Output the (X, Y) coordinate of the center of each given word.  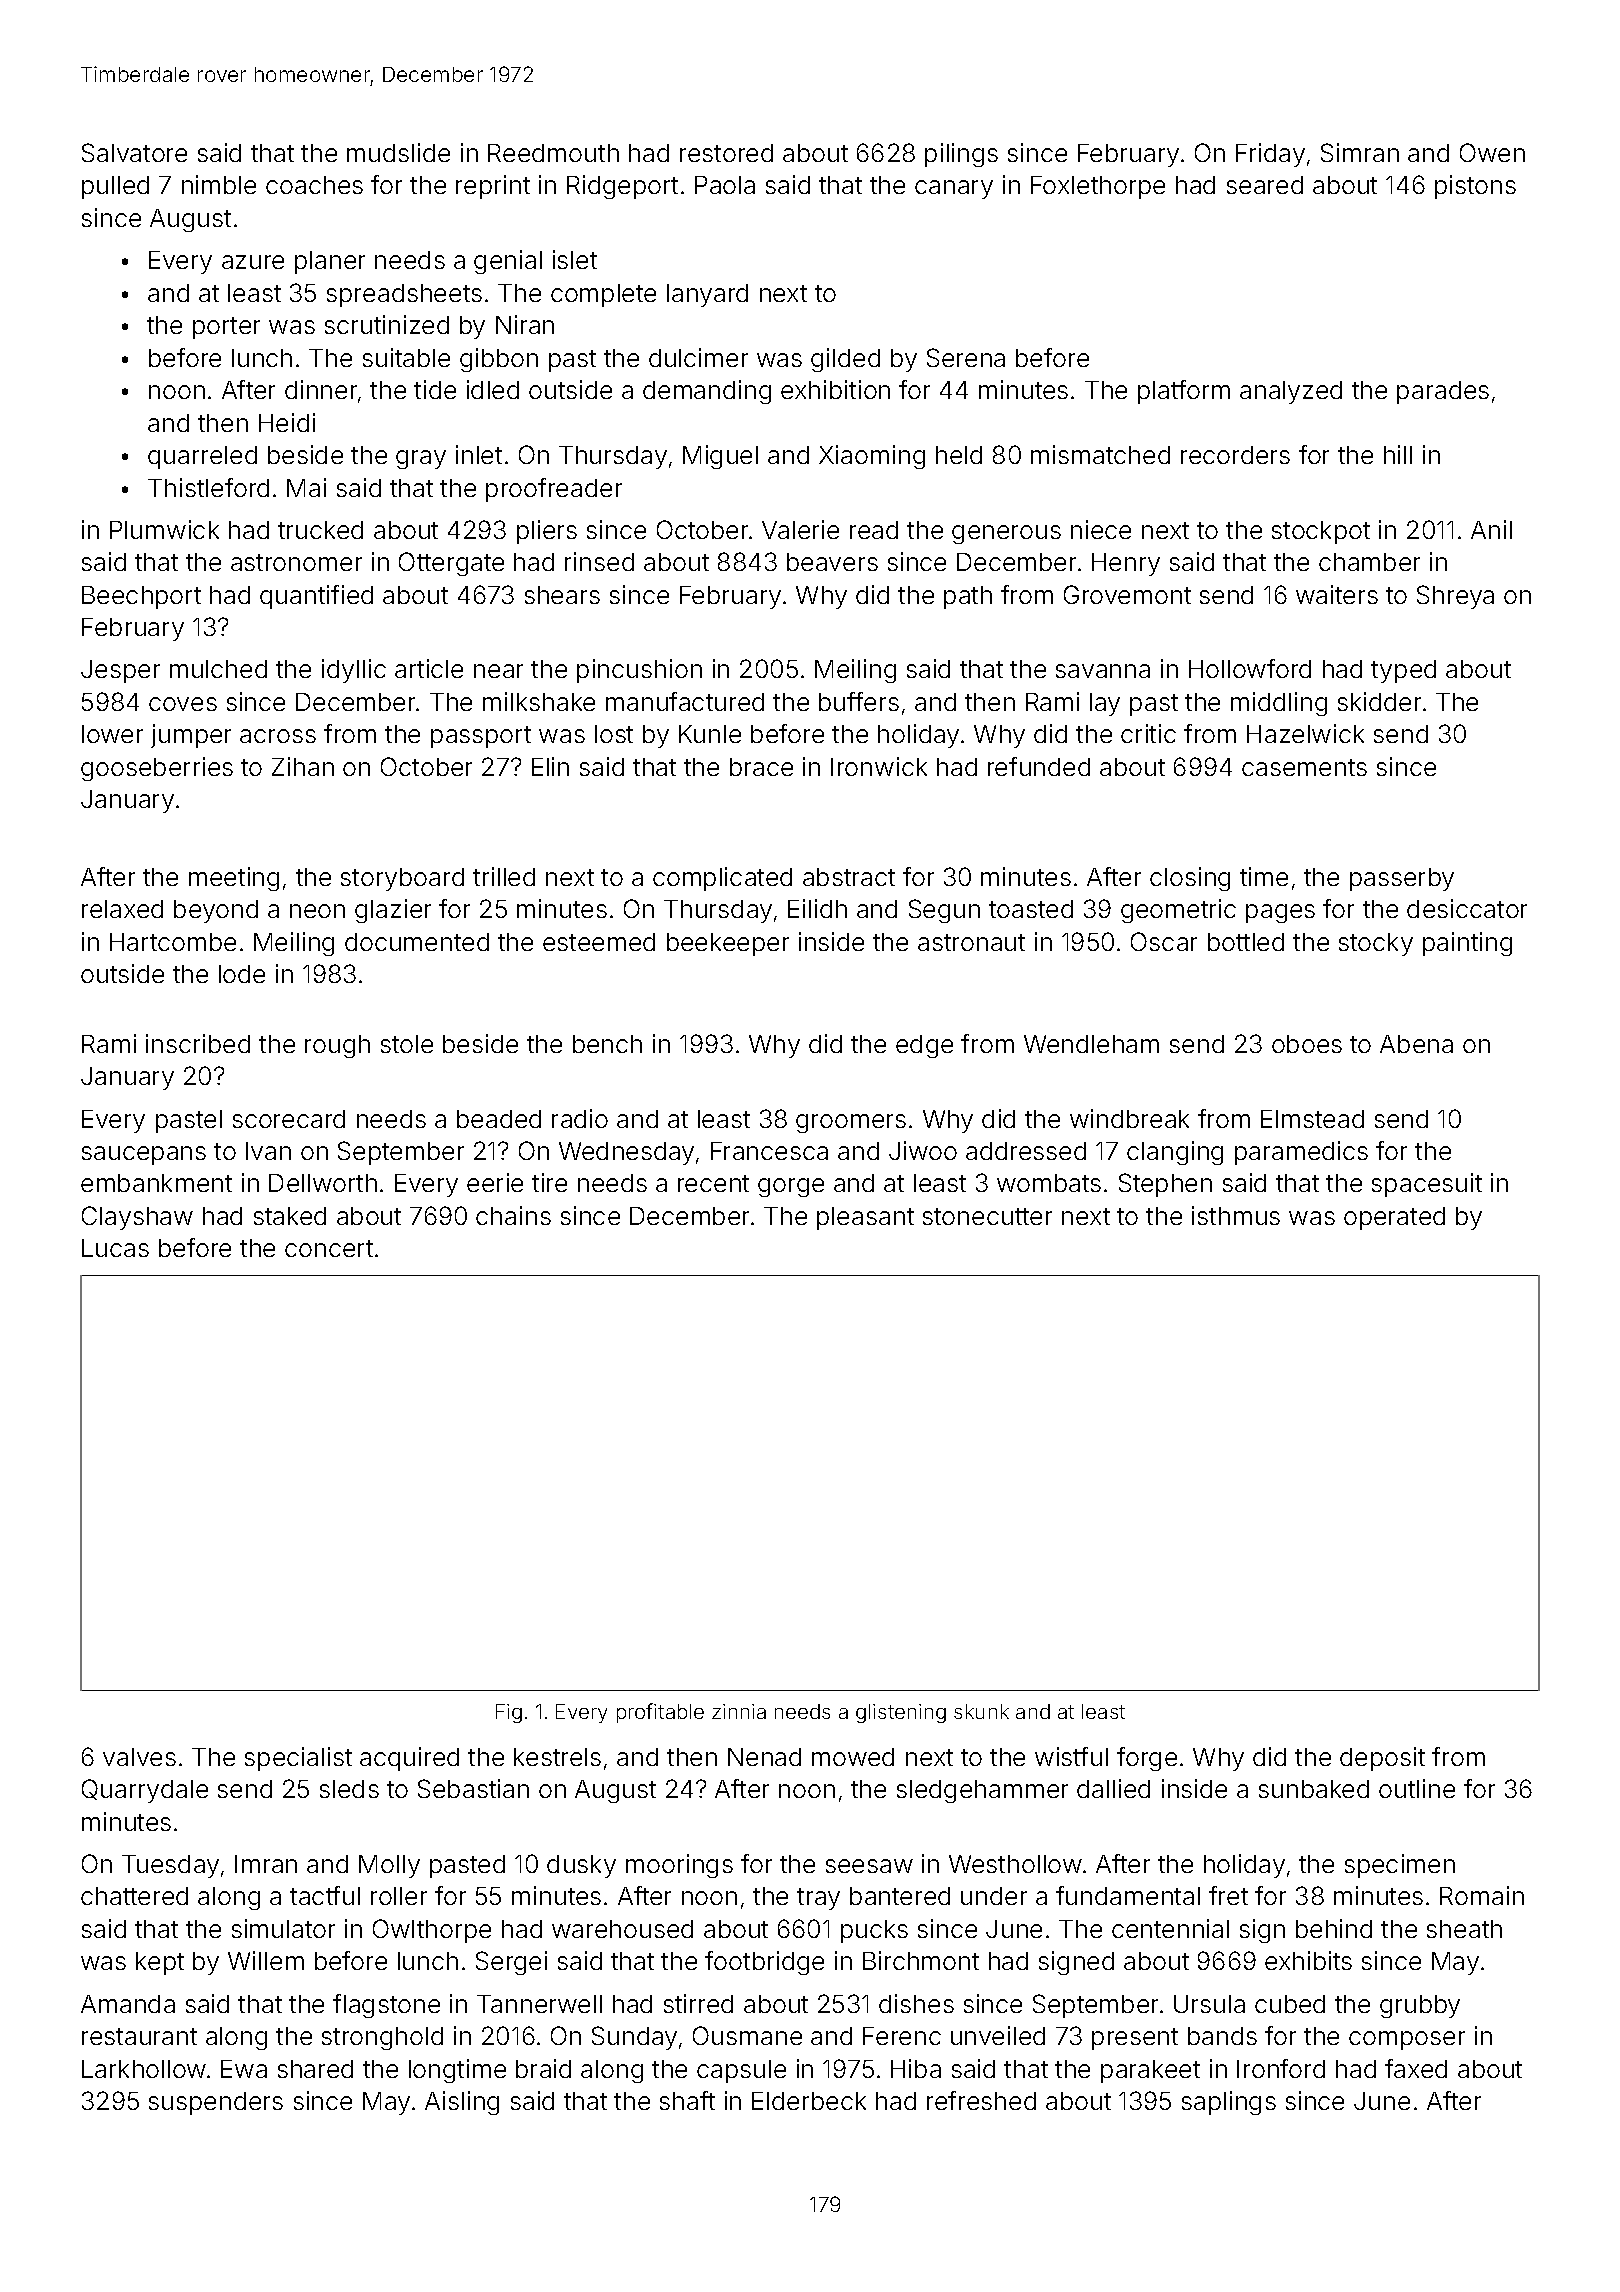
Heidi (287, 422)
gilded (845, 360)
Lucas (115, 1248)
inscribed (198, 1043)
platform (1184, 392)
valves (139, 1757)
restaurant (139, 2036)
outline (1417, 1788)
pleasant (865, 1218)
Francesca (769, 1151)
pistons (1475, 187)
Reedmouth (553, 153)
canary (954, 189)
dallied (1113, 1788)
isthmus (1236, 1215)
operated (1394, 1218)
